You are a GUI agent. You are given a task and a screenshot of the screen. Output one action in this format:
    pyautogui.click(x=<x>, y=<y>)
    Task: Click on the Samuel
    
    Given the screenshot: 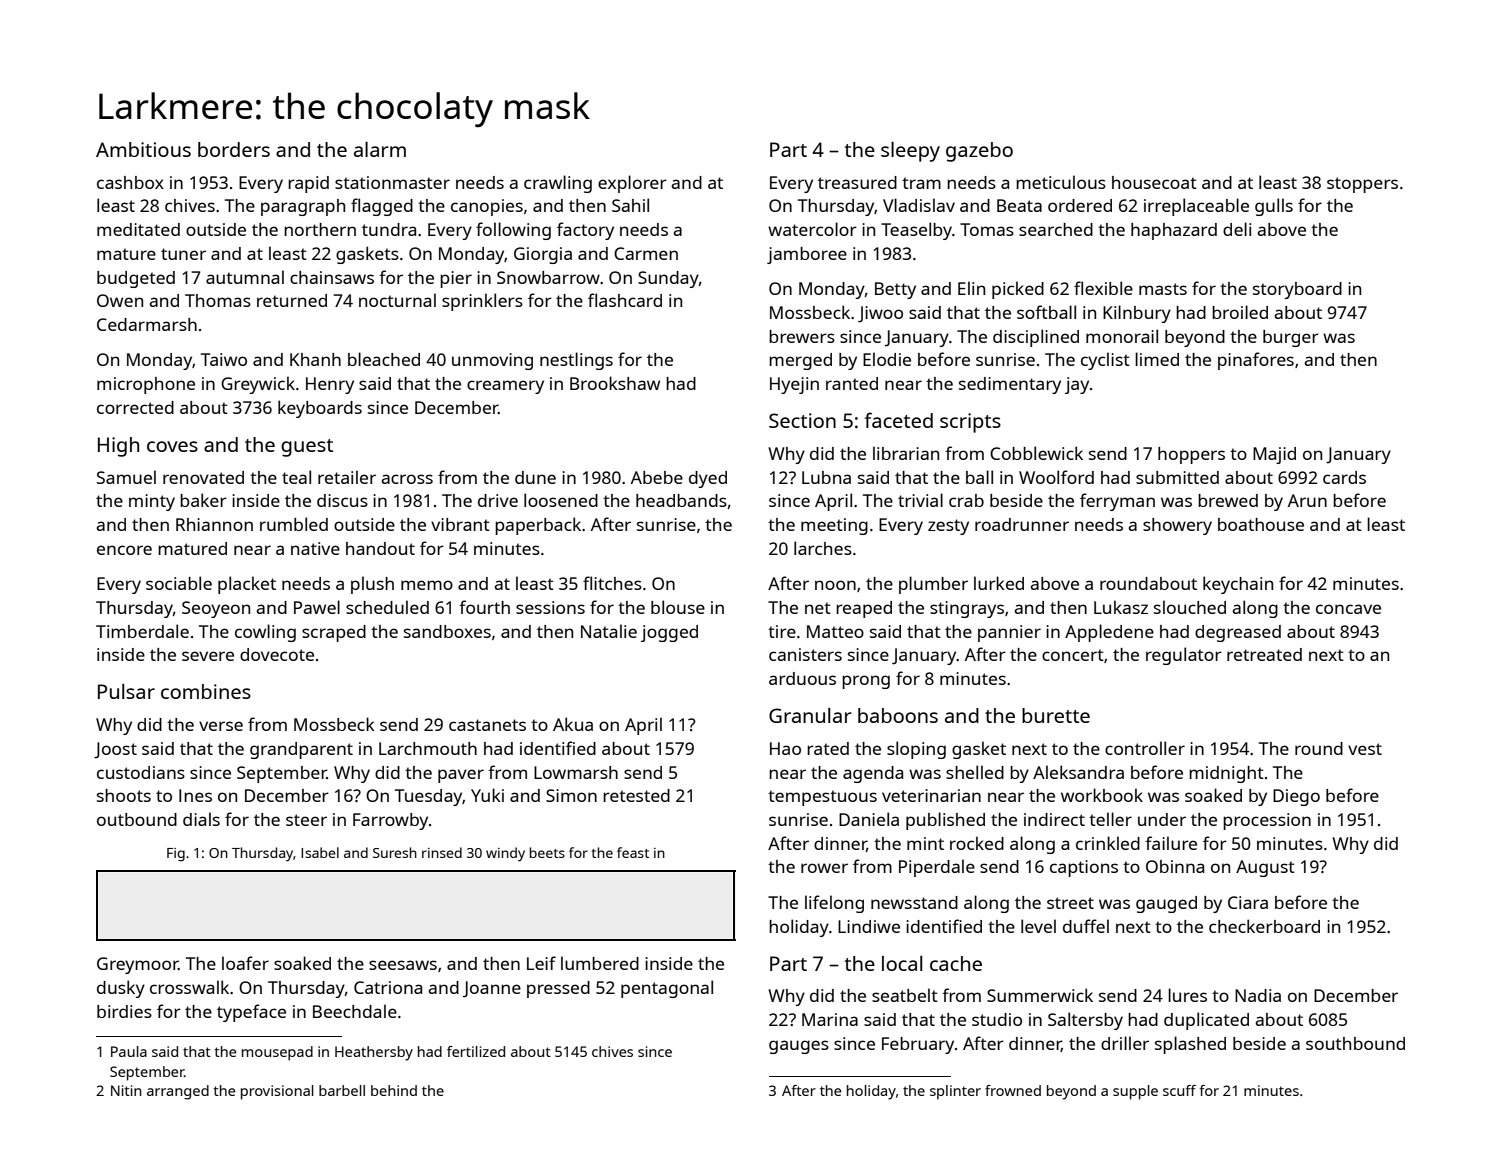 What is the action you would take?
    pyautogui.click(x=126, y=477)
